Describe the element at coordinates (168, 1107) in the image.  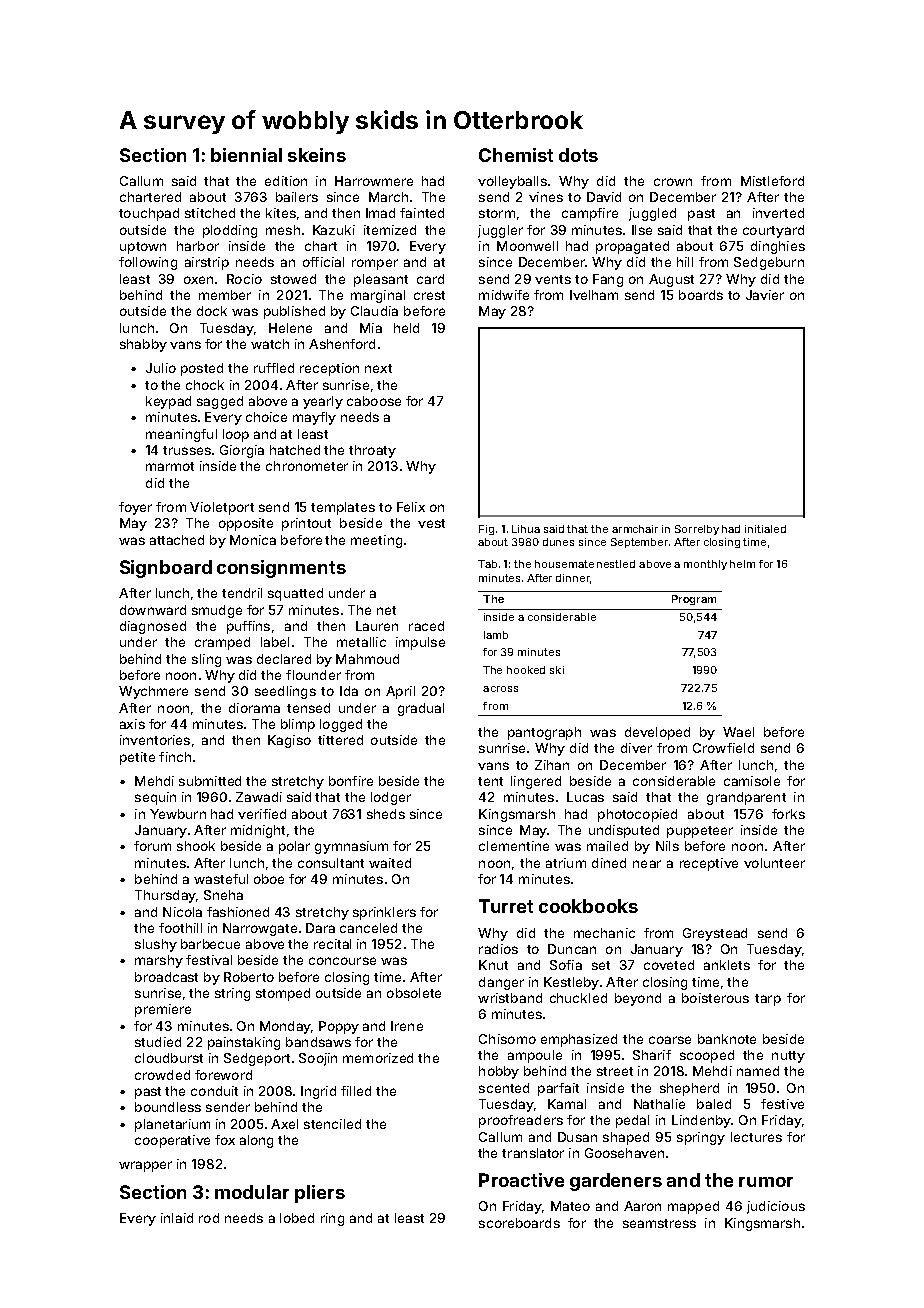
I see `boundless` at that location.
